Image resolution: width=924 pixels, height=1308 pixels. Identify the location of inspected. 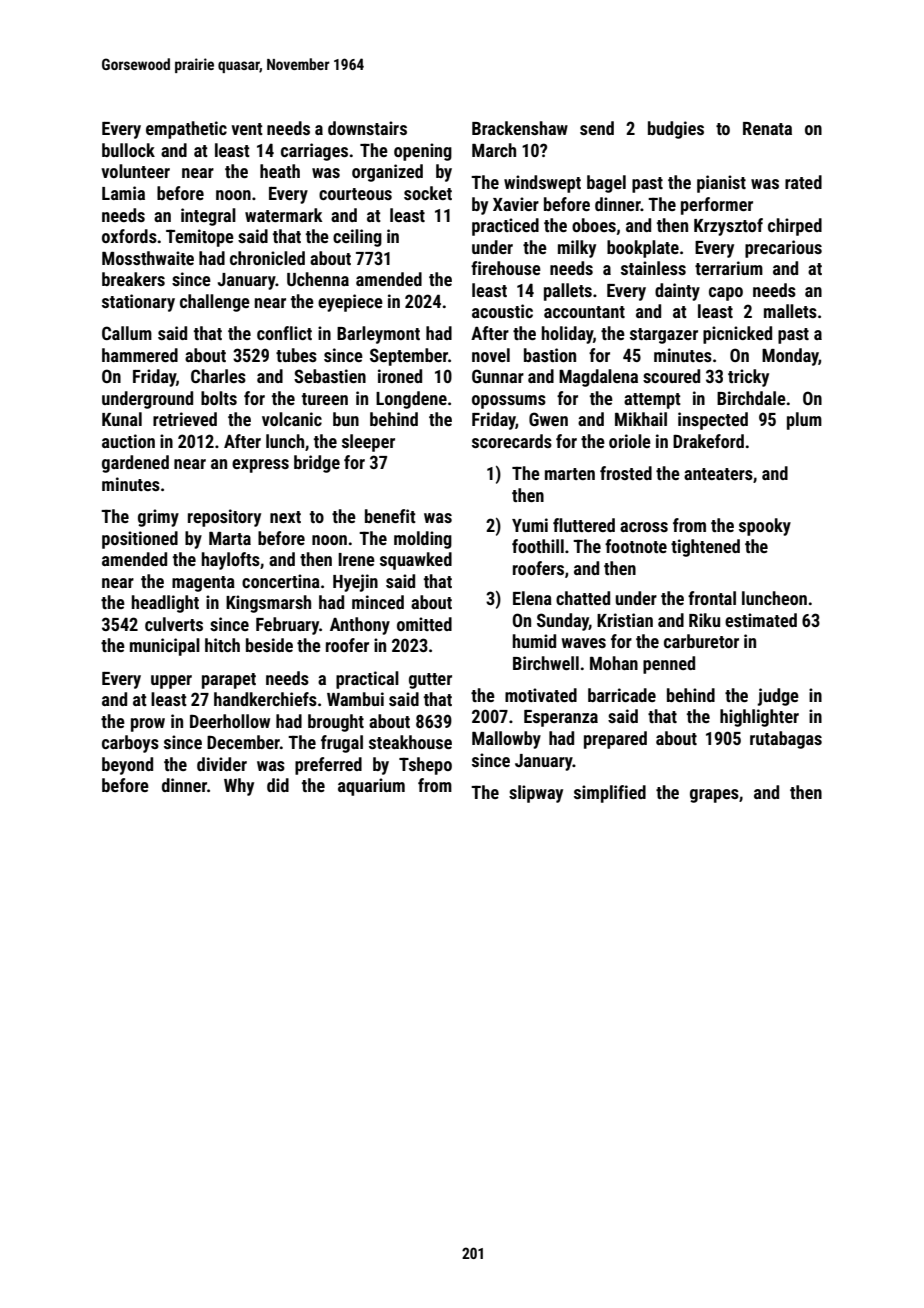
(713, 421).
